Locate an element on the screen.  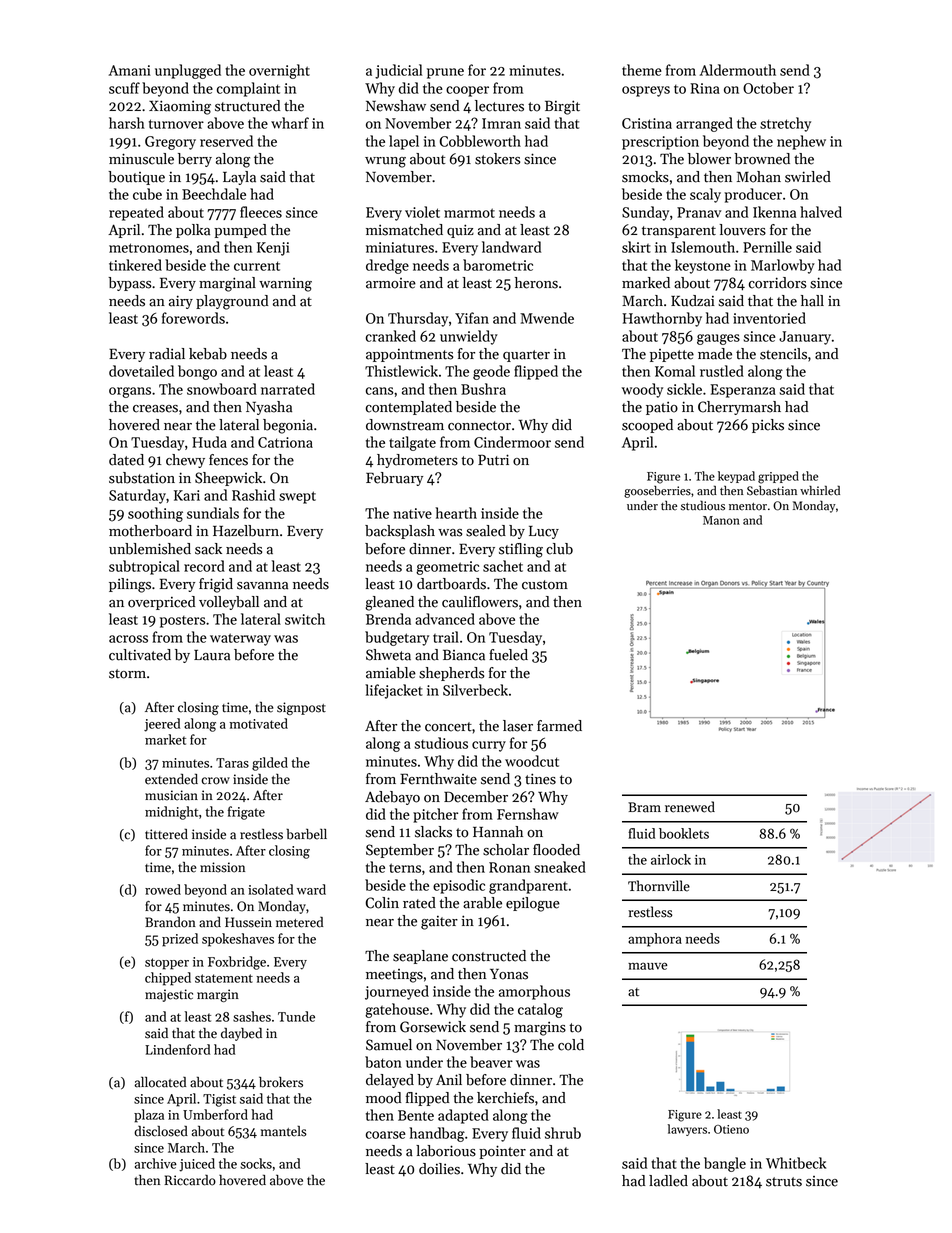
tittered is located at coordinates (166, 834).
